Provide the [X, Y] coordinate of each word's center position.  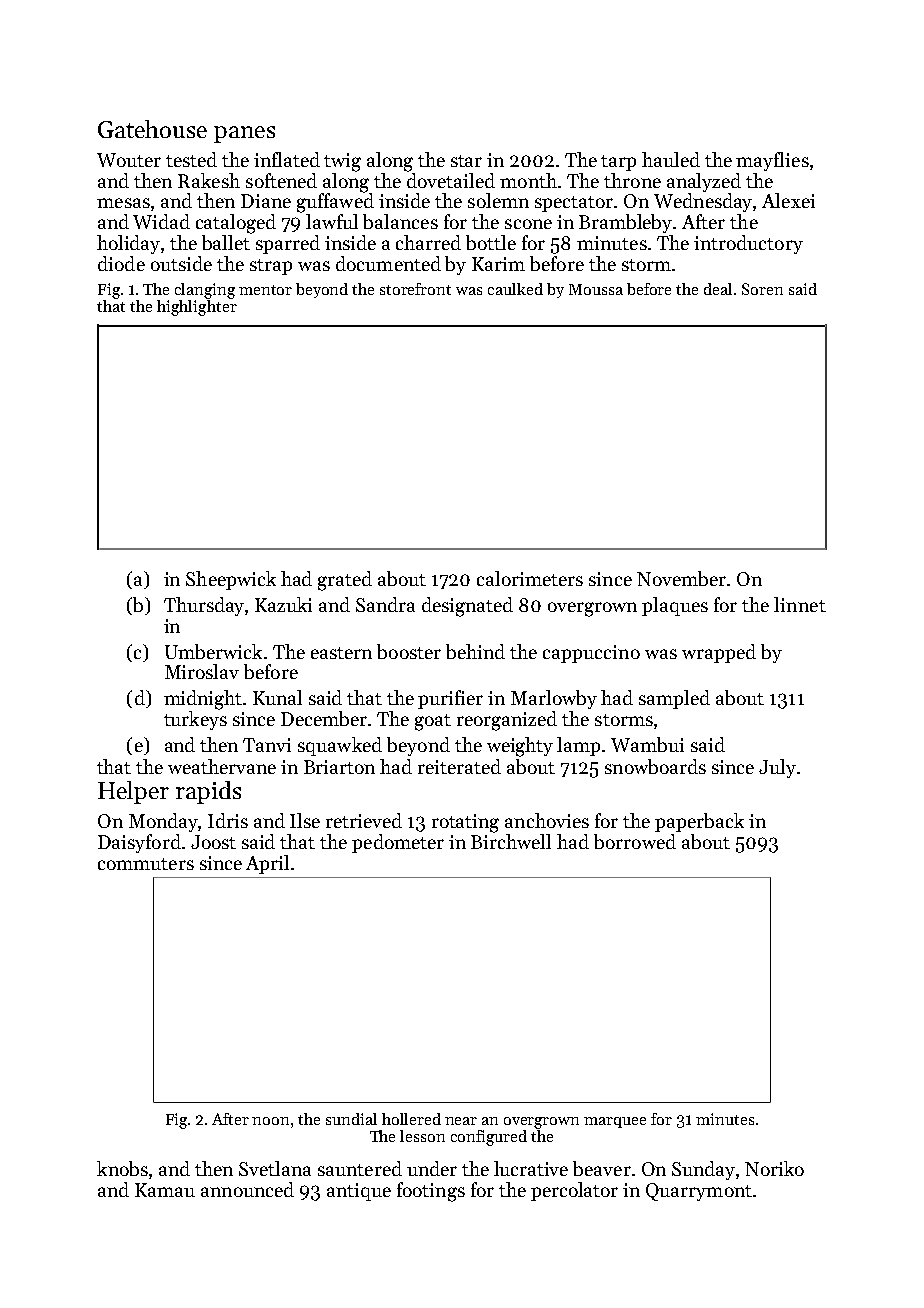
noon [270, 1121]
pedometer [398, 843]
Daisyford [139, 843]
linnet [800, 604]
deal [718, 289]
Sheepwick [231, 580]
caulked [515, 289]
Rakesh [209, 180]
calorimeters [530, 578]
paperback [699, 822]
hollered [411, 1119]
